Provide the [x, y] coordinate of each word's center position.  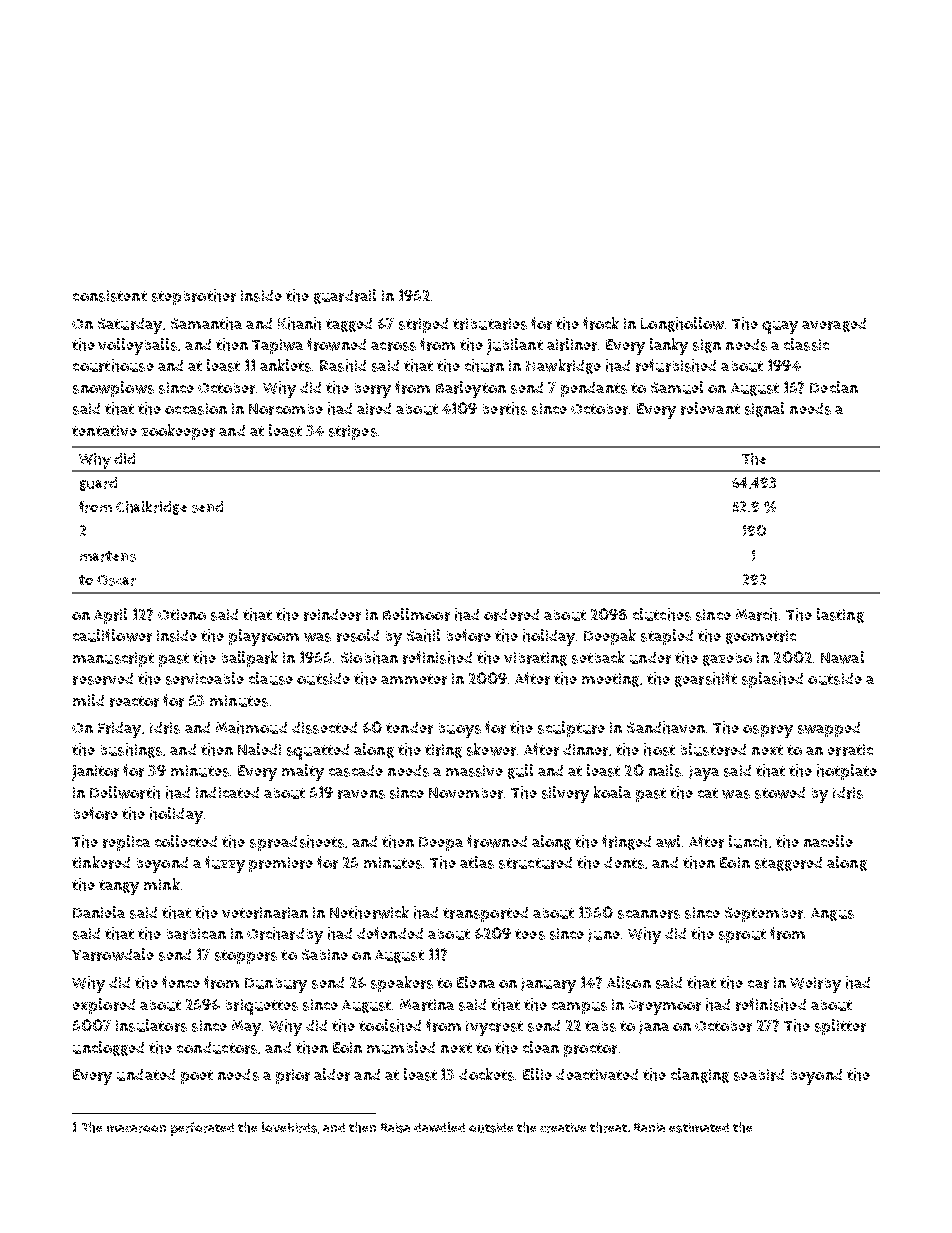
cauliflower [112, 635]
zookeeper [178, 432]
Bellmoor [416, 614]
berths [505, 408]
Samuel [677, 387]
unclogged [108, 1048]
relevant [710, 408]
